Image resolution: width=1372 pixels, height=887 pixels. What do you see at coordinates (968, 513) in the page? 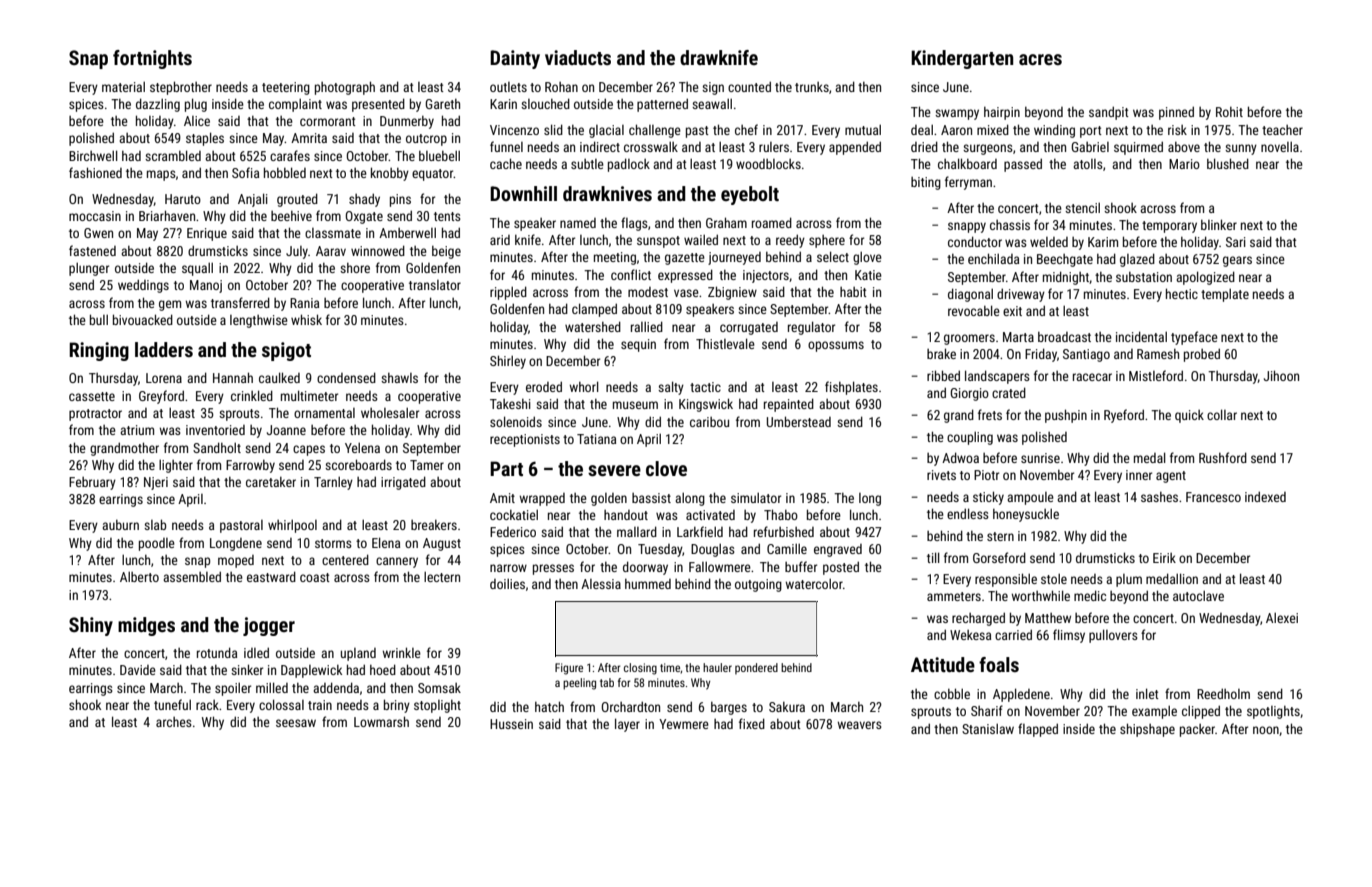
I see `endless` at bounding box center [968, 513].
